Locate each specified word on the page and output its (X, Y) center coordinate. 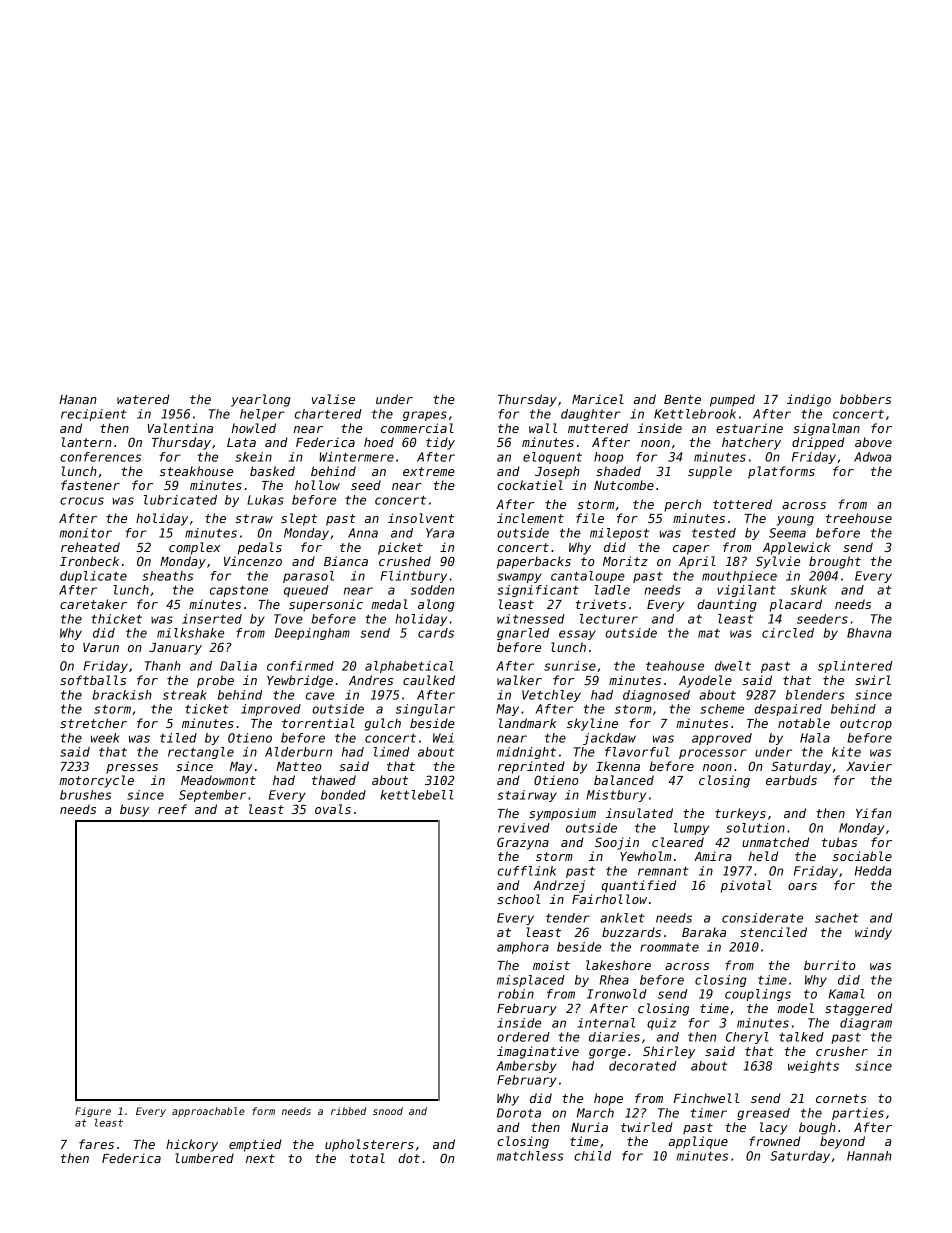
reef (172, 809)
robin (516, 994)
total (367, 1158)
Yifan (874, 813)
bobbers (865, 399)
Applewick (796, 548)
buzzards (631, 932)
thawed (334, 780)
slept (299, 519)
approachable (208, 1112)
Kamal (847, 994)
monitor (86, 533)
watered (143, 399)
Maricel (598, 399)
